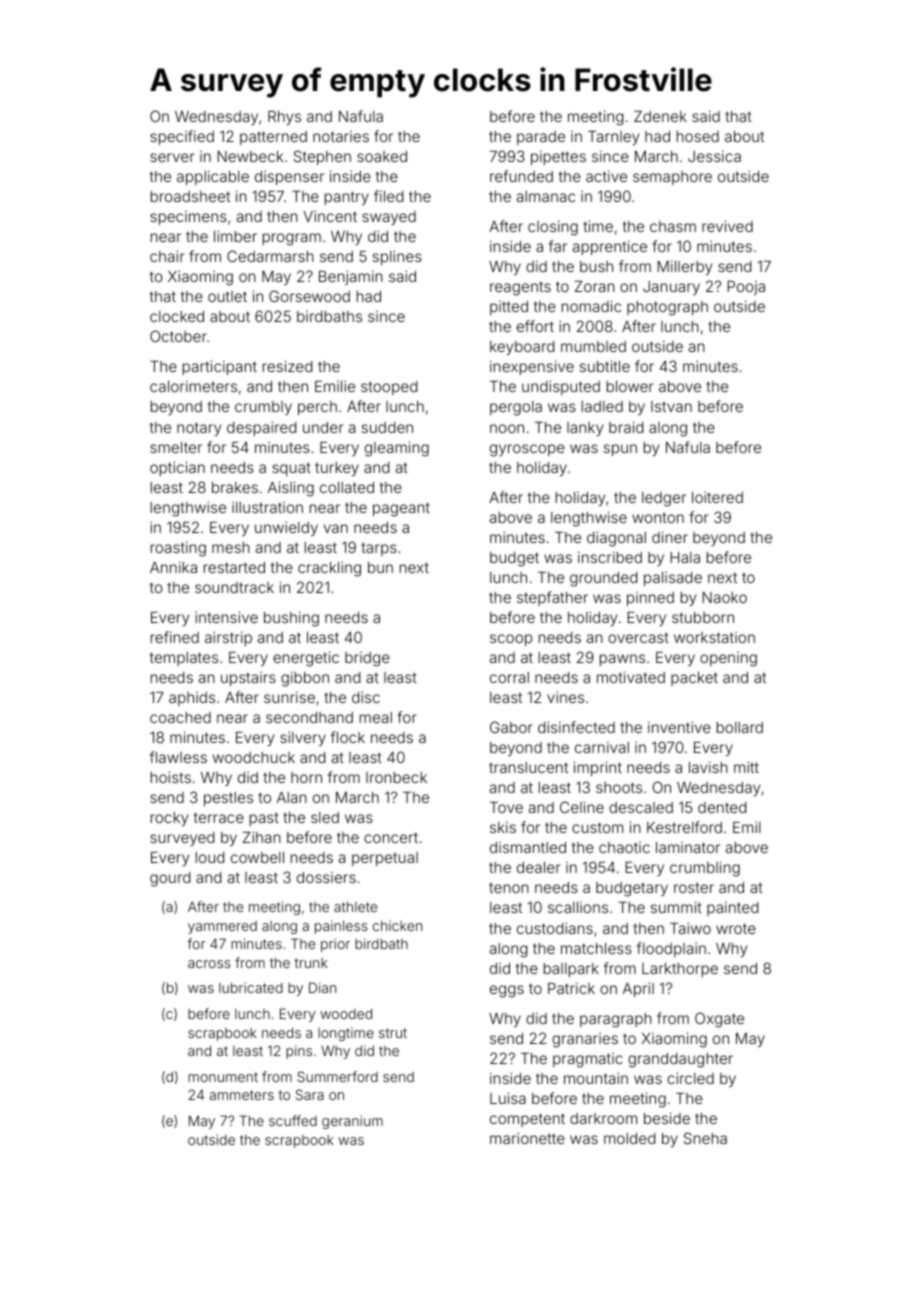 The image size is (924, 1311). I want to click on pergola, so click(516, 408).
